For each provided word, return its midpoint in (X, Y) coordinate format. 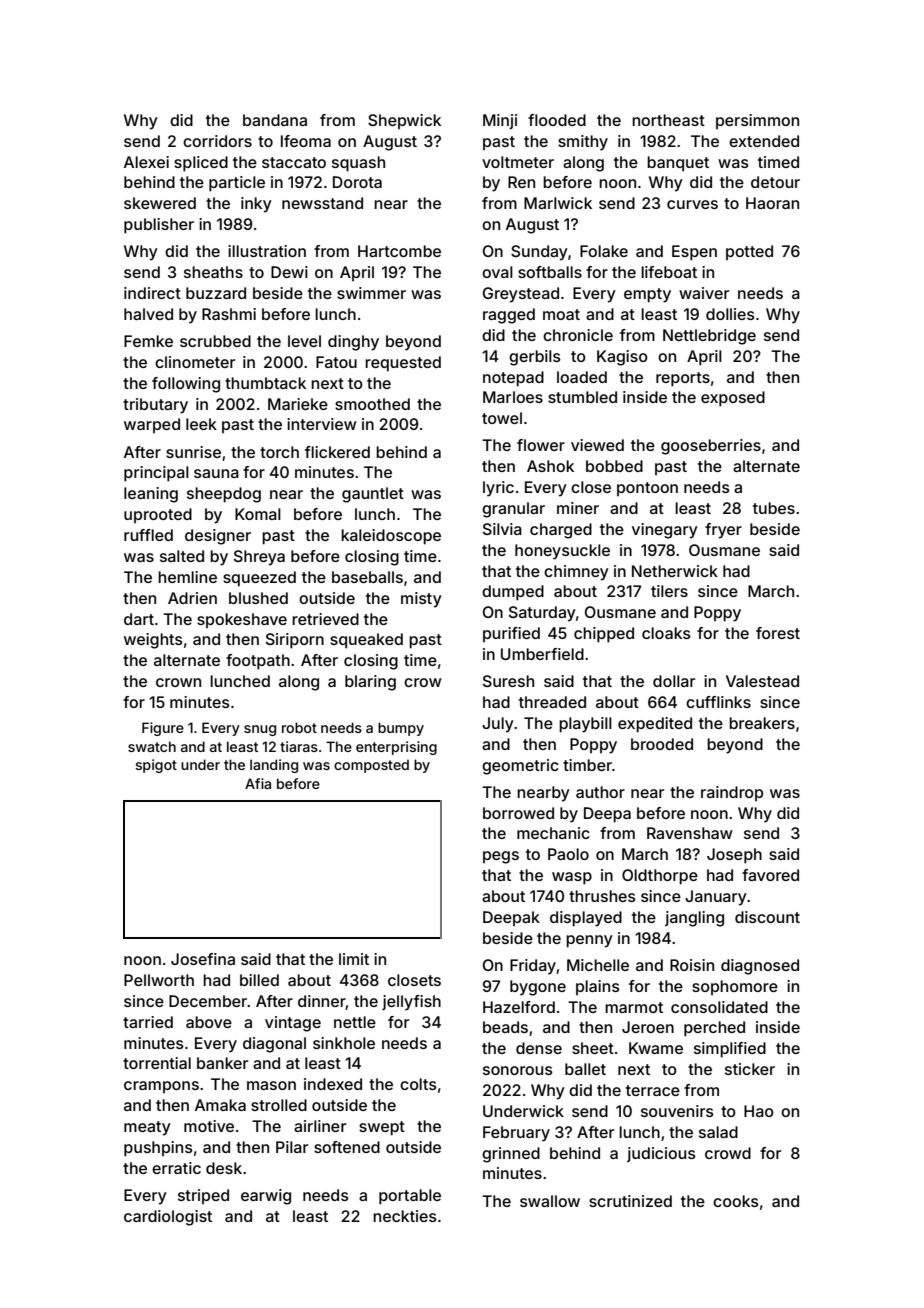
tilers (669, 591)
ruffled (148, 535)
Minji (500, 121)
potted (749, 252)
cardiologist (168, 1218)
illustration (267, 251)
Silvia (502, 529)
